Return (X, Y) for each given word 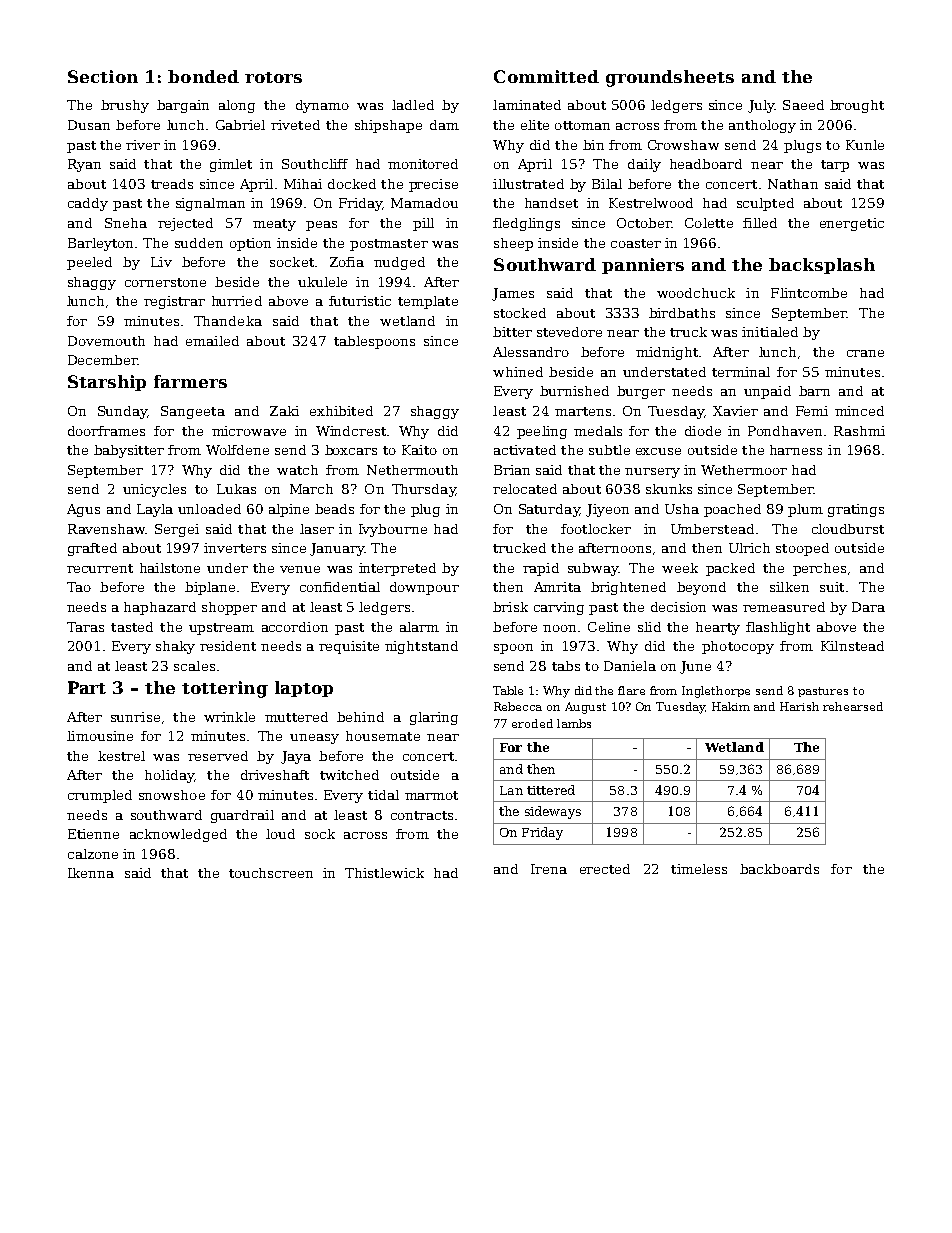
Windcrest (351, 431)
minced (859, 411)
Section (103, 76)
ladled (413, 105)
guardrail (242, 816)
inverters (235, 548)
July (761, 106)
